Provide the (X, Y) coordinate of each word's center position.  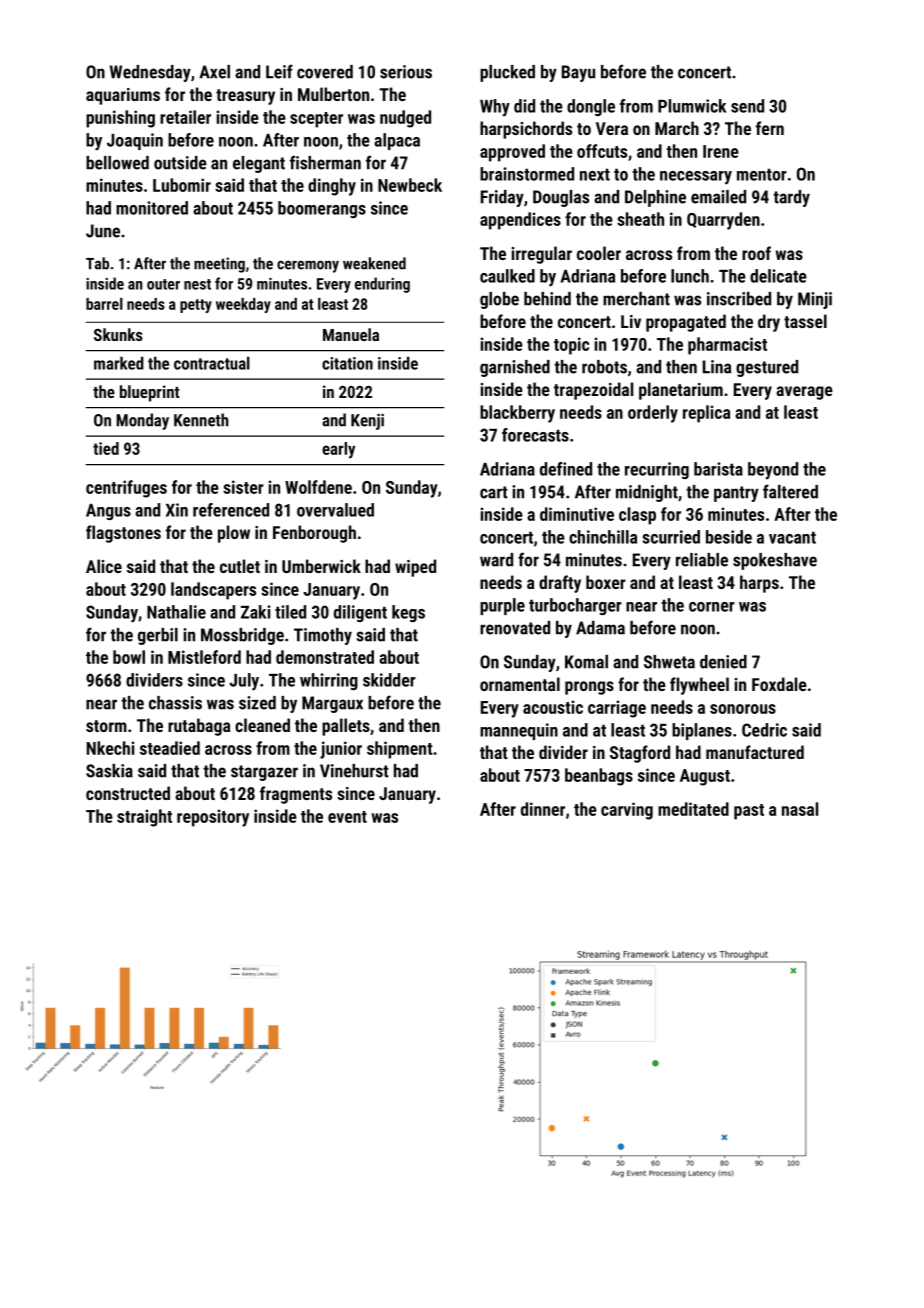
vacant (792, 537)
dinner (543, 809)
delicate (778, 276)
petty (196, 306)
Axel (214, 72)
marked (119, 363)
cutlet (240, 566)
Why (495, 108)
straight (144, 818)
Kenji (367, 422)
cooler (599, 253)
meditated (693, 809)
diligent (360, 613)
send (747, 106)
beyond (773, 471)
